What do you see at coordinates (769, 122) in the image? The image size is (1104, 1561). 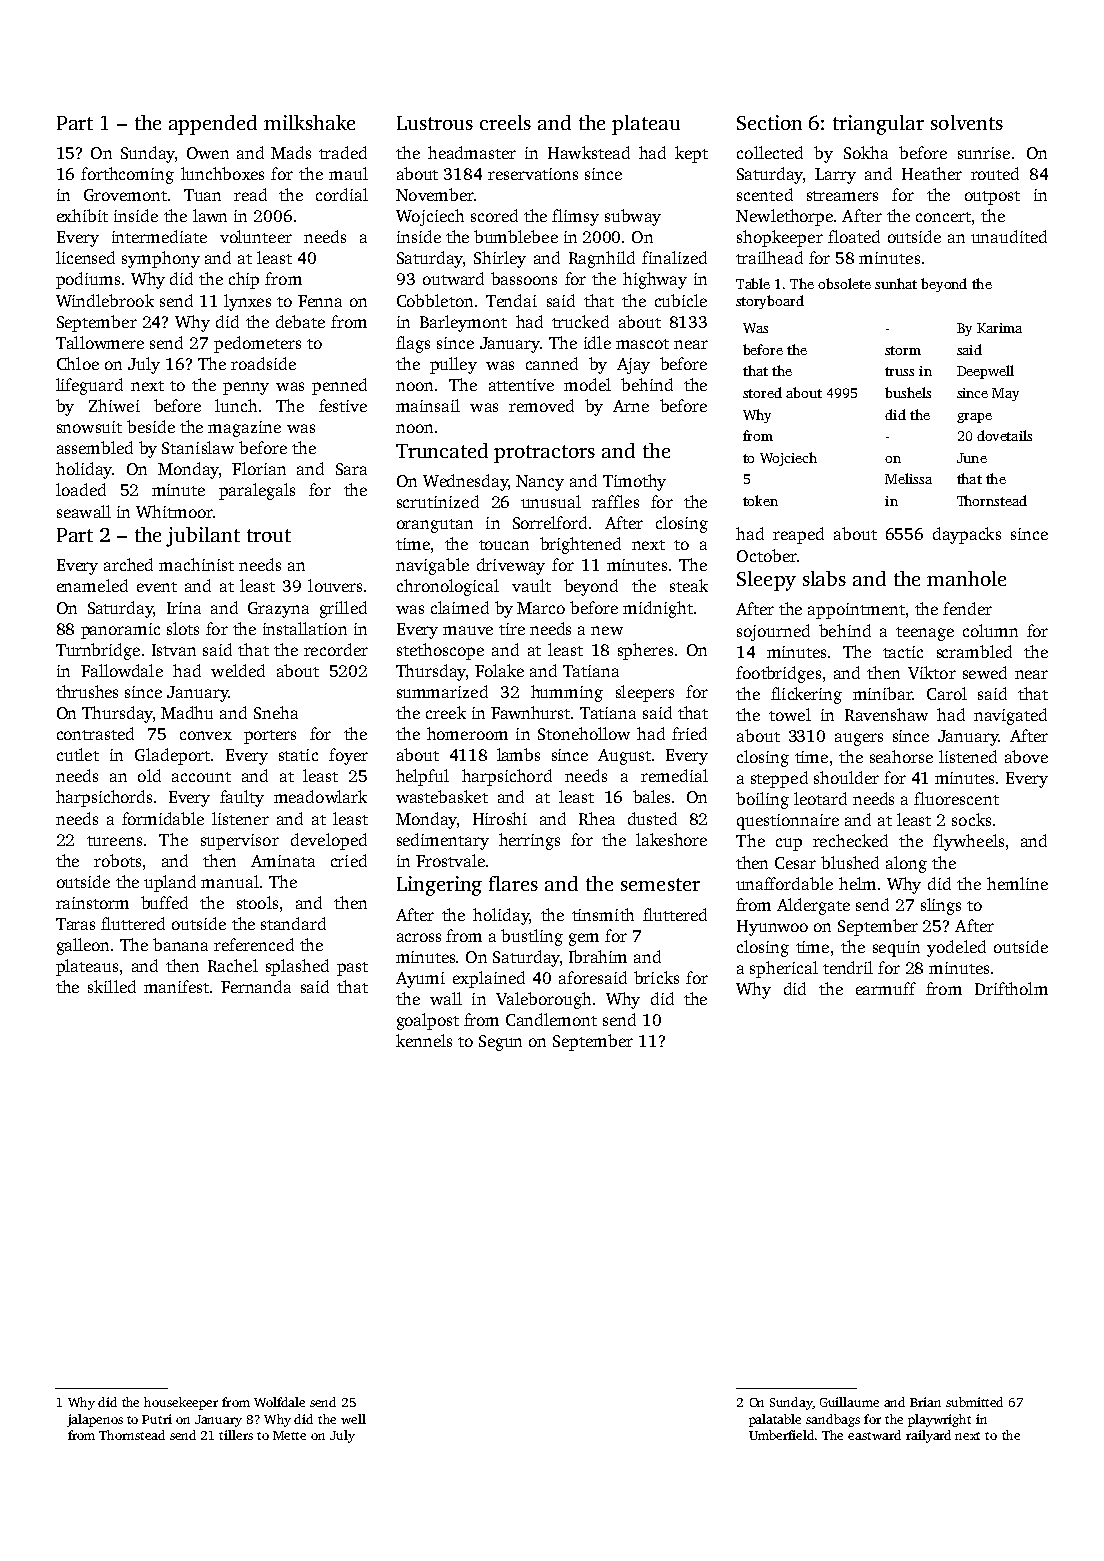 I see `Section` at bounding box center [769, 122].
